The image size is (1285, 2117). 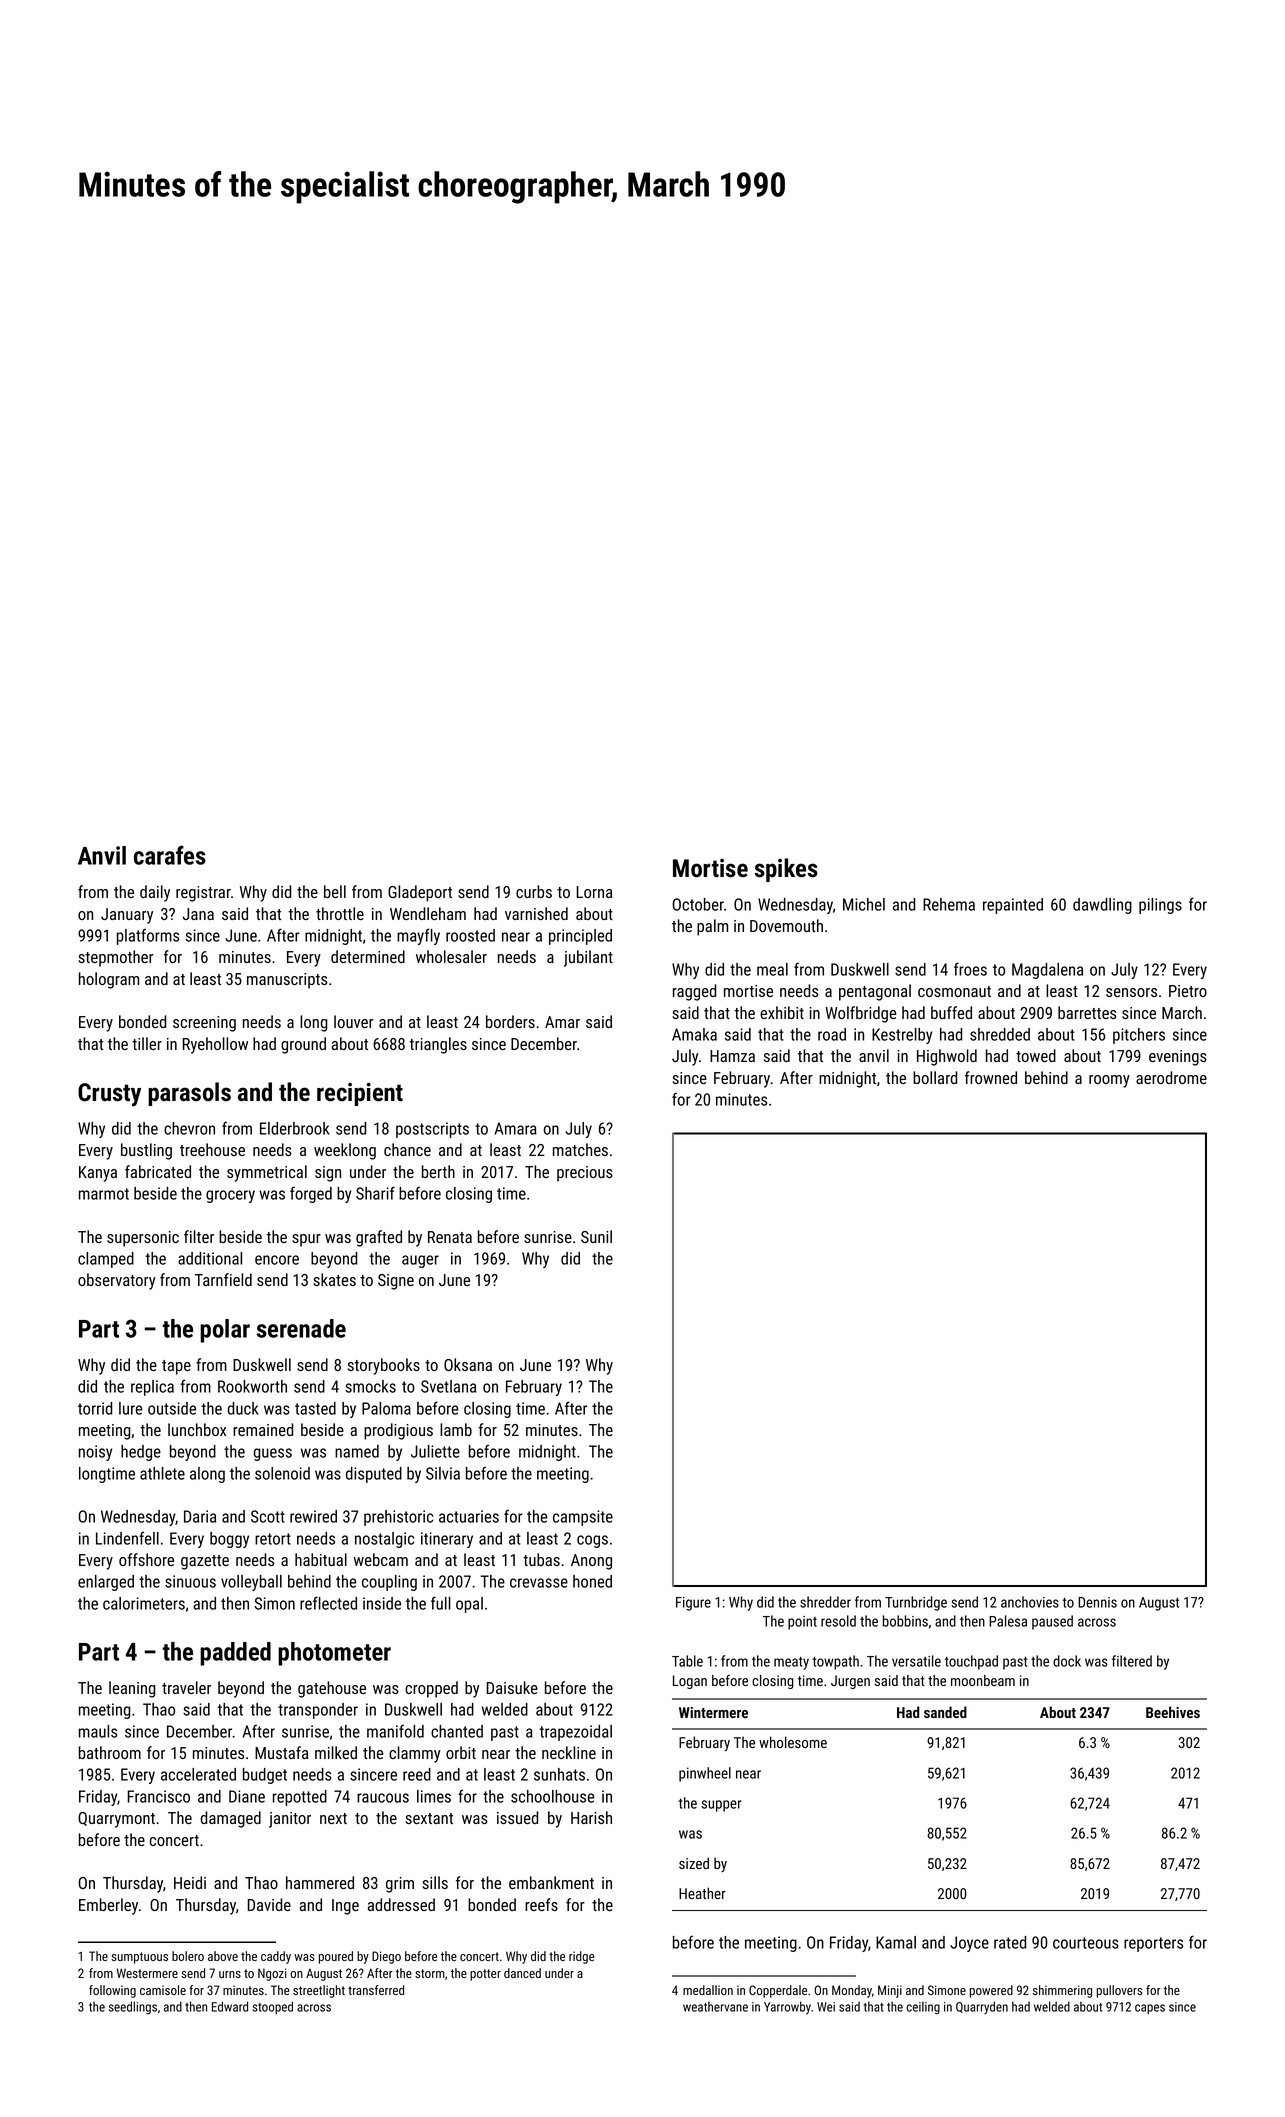 What do you see at coordinates (456, 1429) in the document?
I see `lamb` at bounding box center [456, 1429].
